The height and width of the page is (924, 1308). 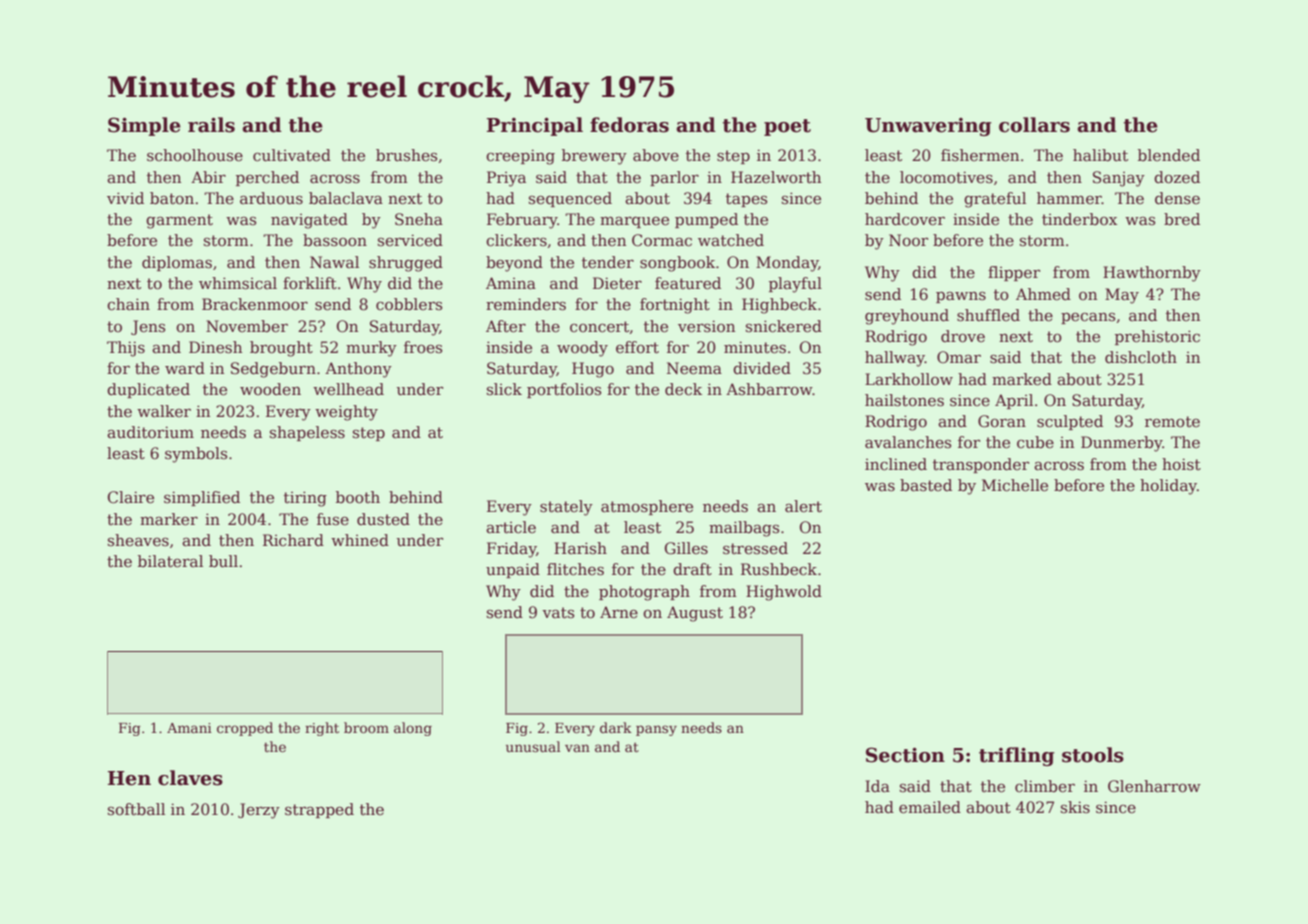 What do you see at coordinates (335, 240) in the page?
I see `bassoon` at bounding box center [335, 240].
